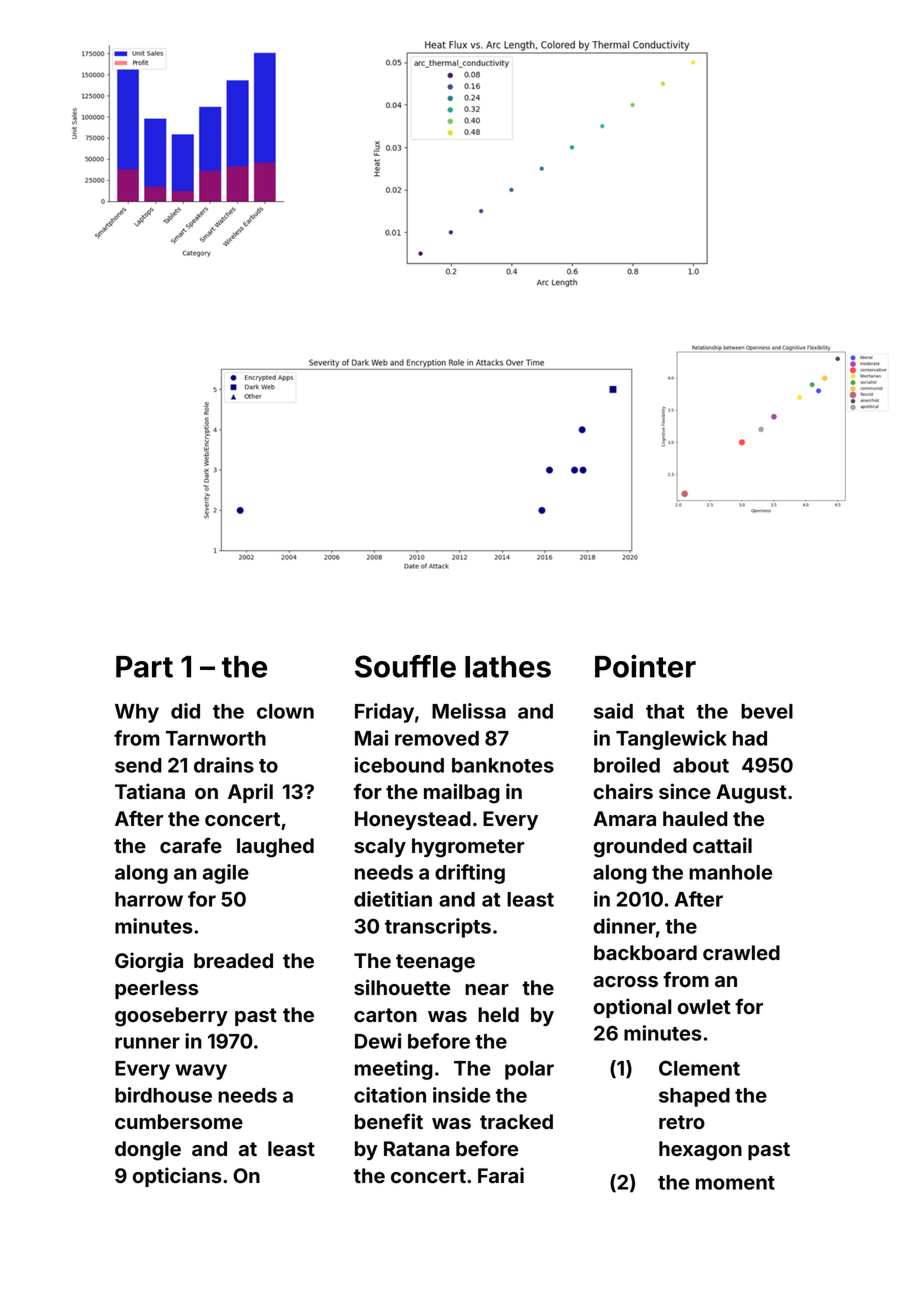 The width and height of the screenshot is (908, 1316). What do you see at coordinates (508, 667) in the screenshot?
I see `lathes` at bounding box center [508, 667].
